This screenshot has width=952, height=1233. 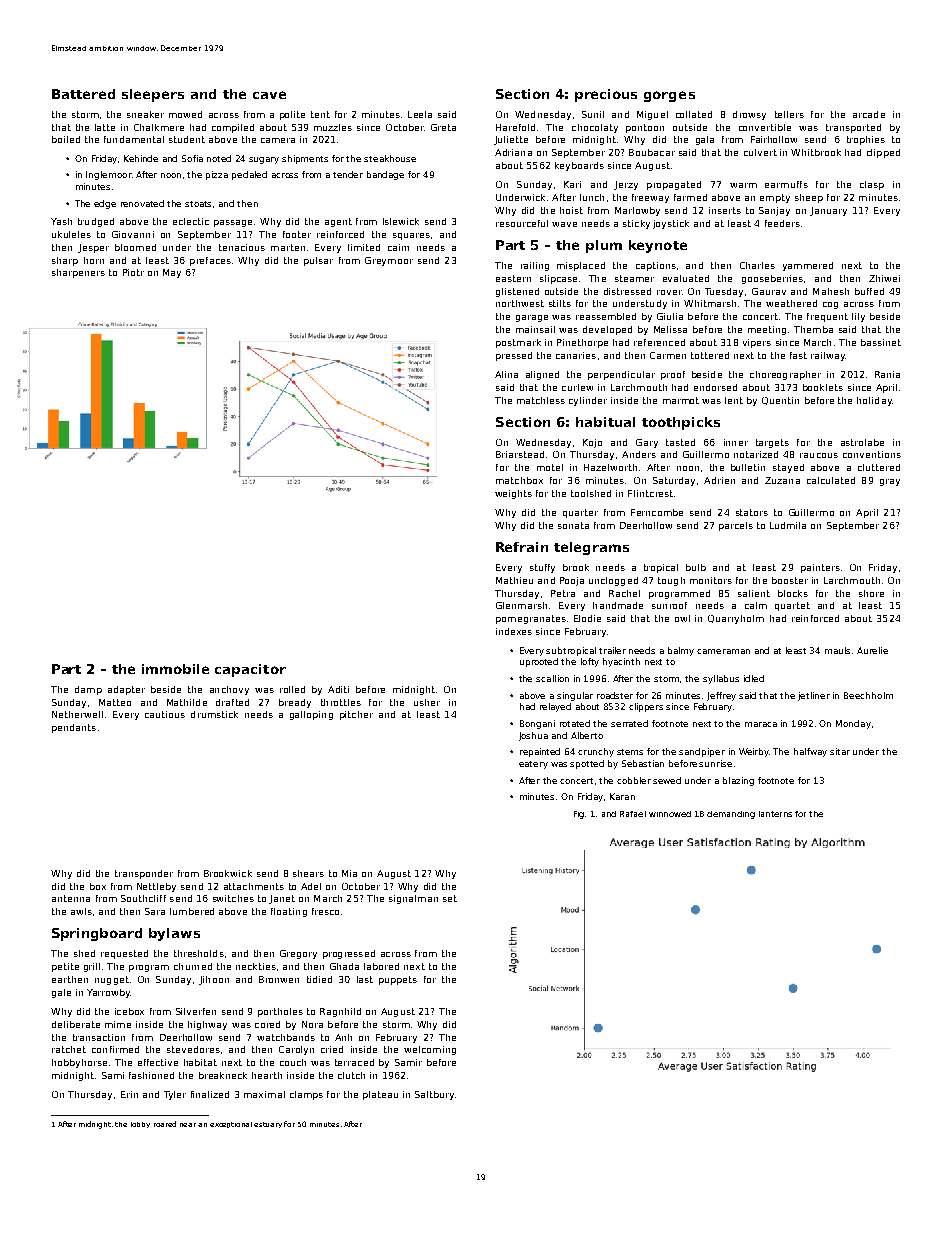 I want to click on compiled, so click(x=233, y=128).
